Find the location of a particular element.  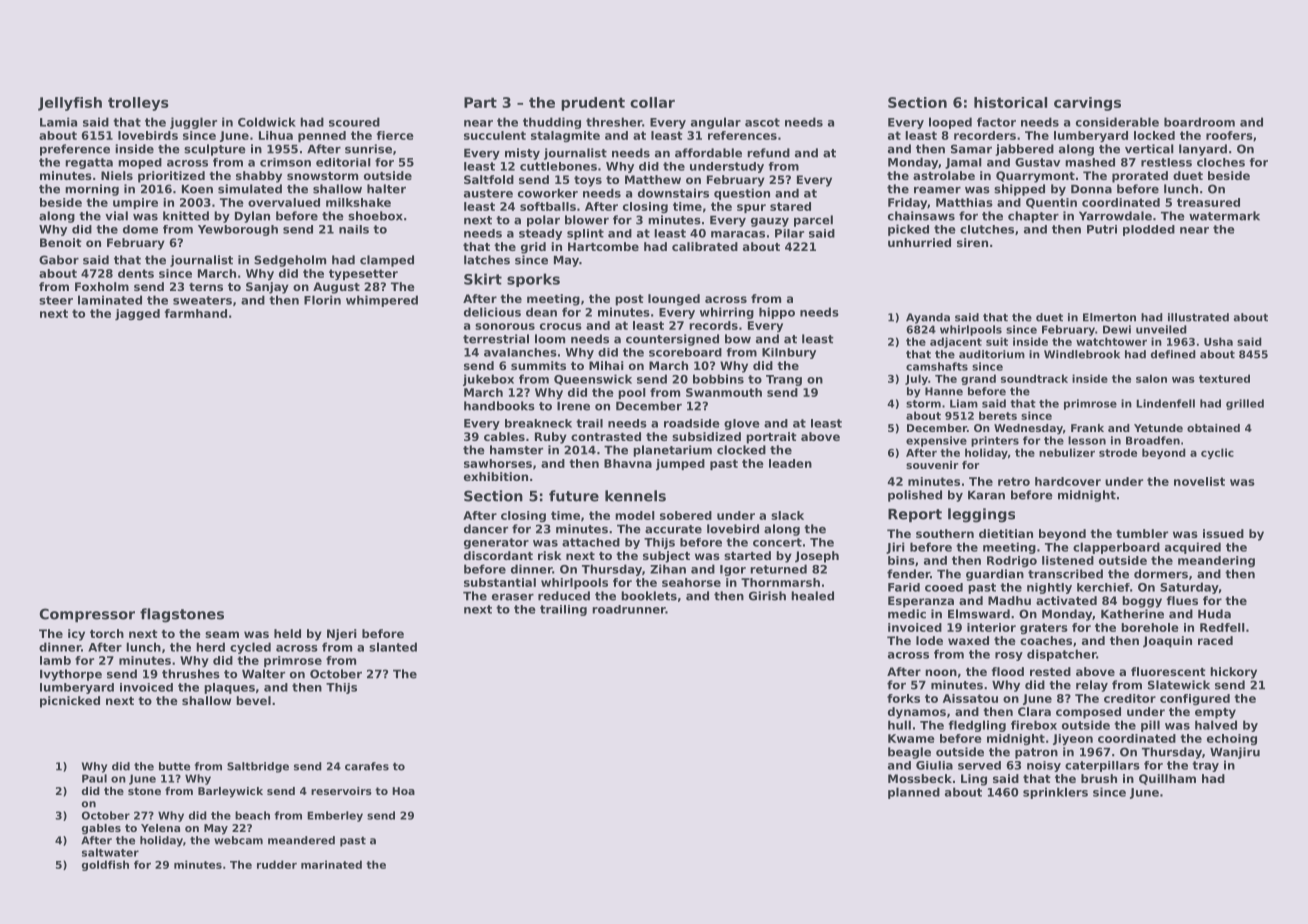

roofers is located at coordinates (1229, 135).
